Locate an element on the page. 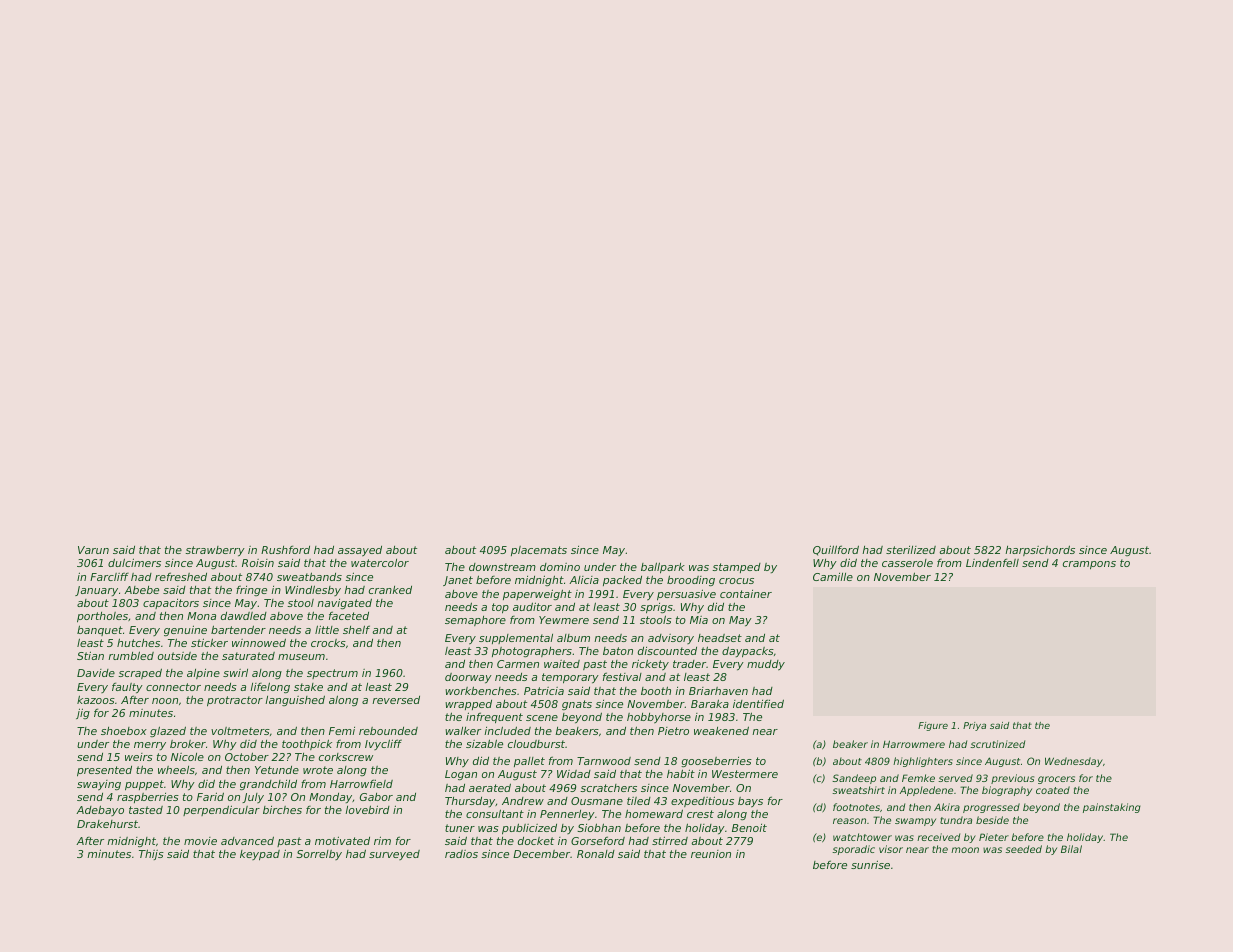 This image has width=1233, height=952. gnats is located at coordinates (577, 705).
